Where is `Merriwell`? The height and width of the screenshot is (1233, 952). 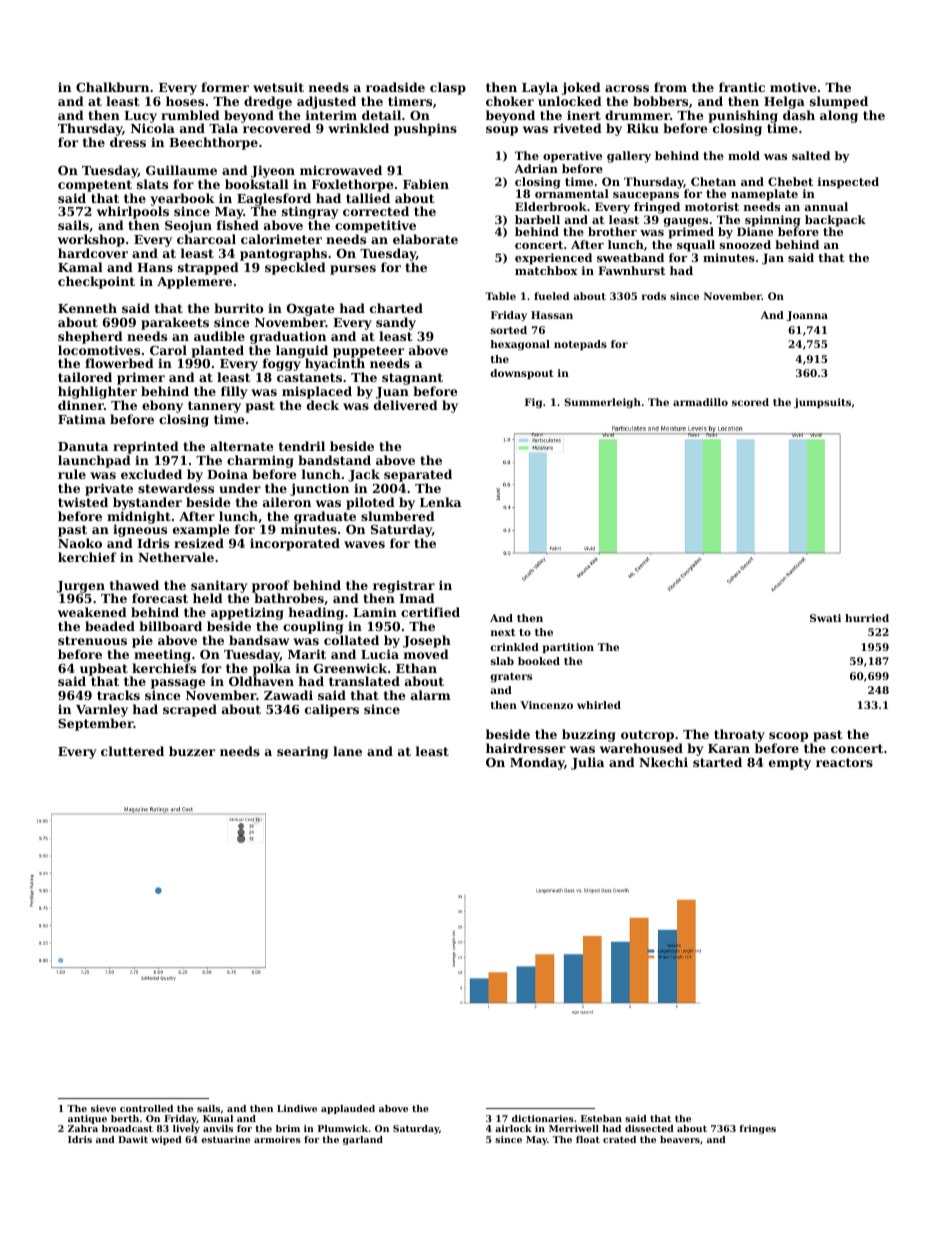
Merriwell is located at coordinates (574, 1128).
